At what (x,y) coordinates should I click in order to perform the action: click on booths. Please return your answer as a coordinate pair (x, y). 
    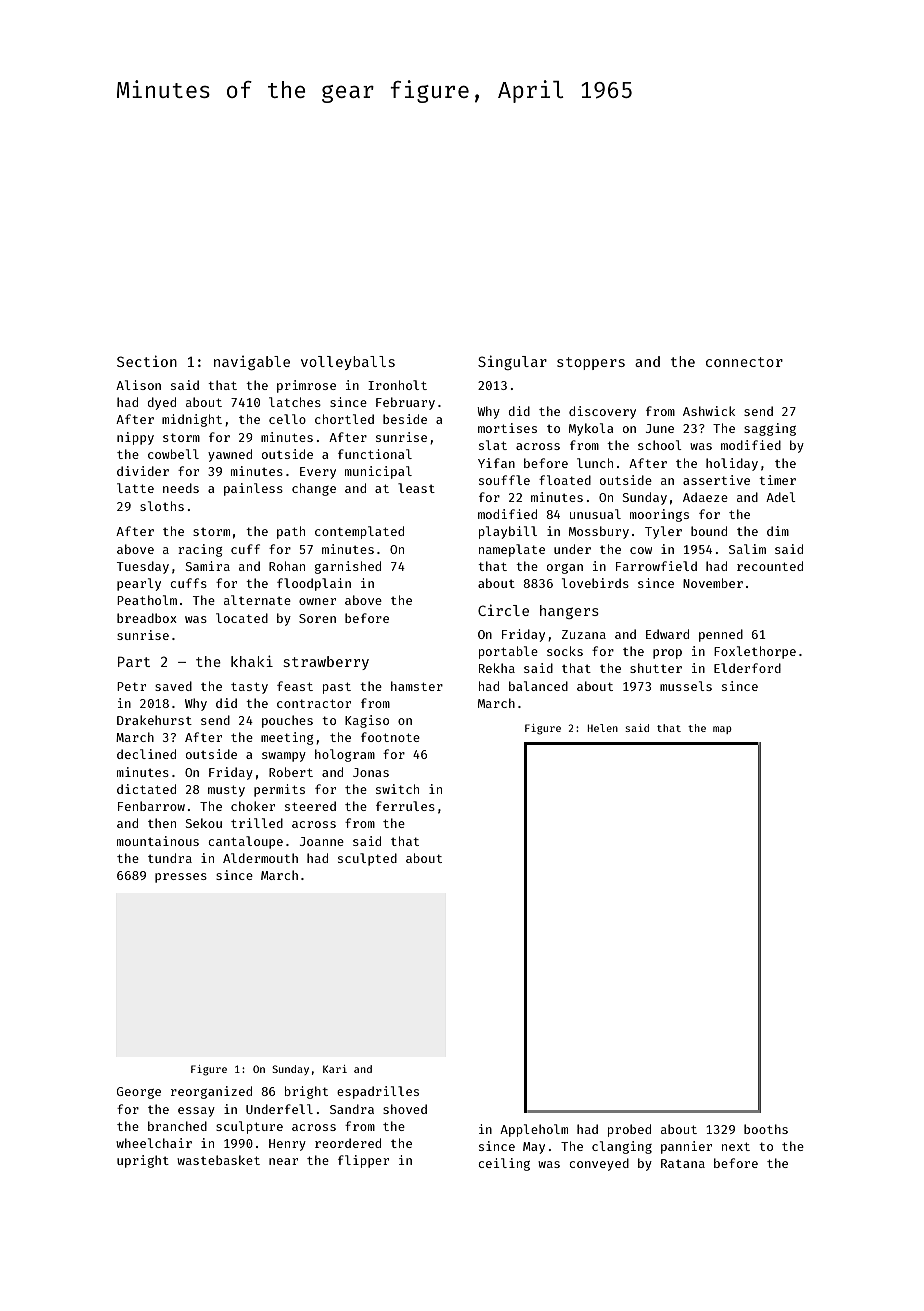
    Looking at the image, I should click on (766, 1129).
